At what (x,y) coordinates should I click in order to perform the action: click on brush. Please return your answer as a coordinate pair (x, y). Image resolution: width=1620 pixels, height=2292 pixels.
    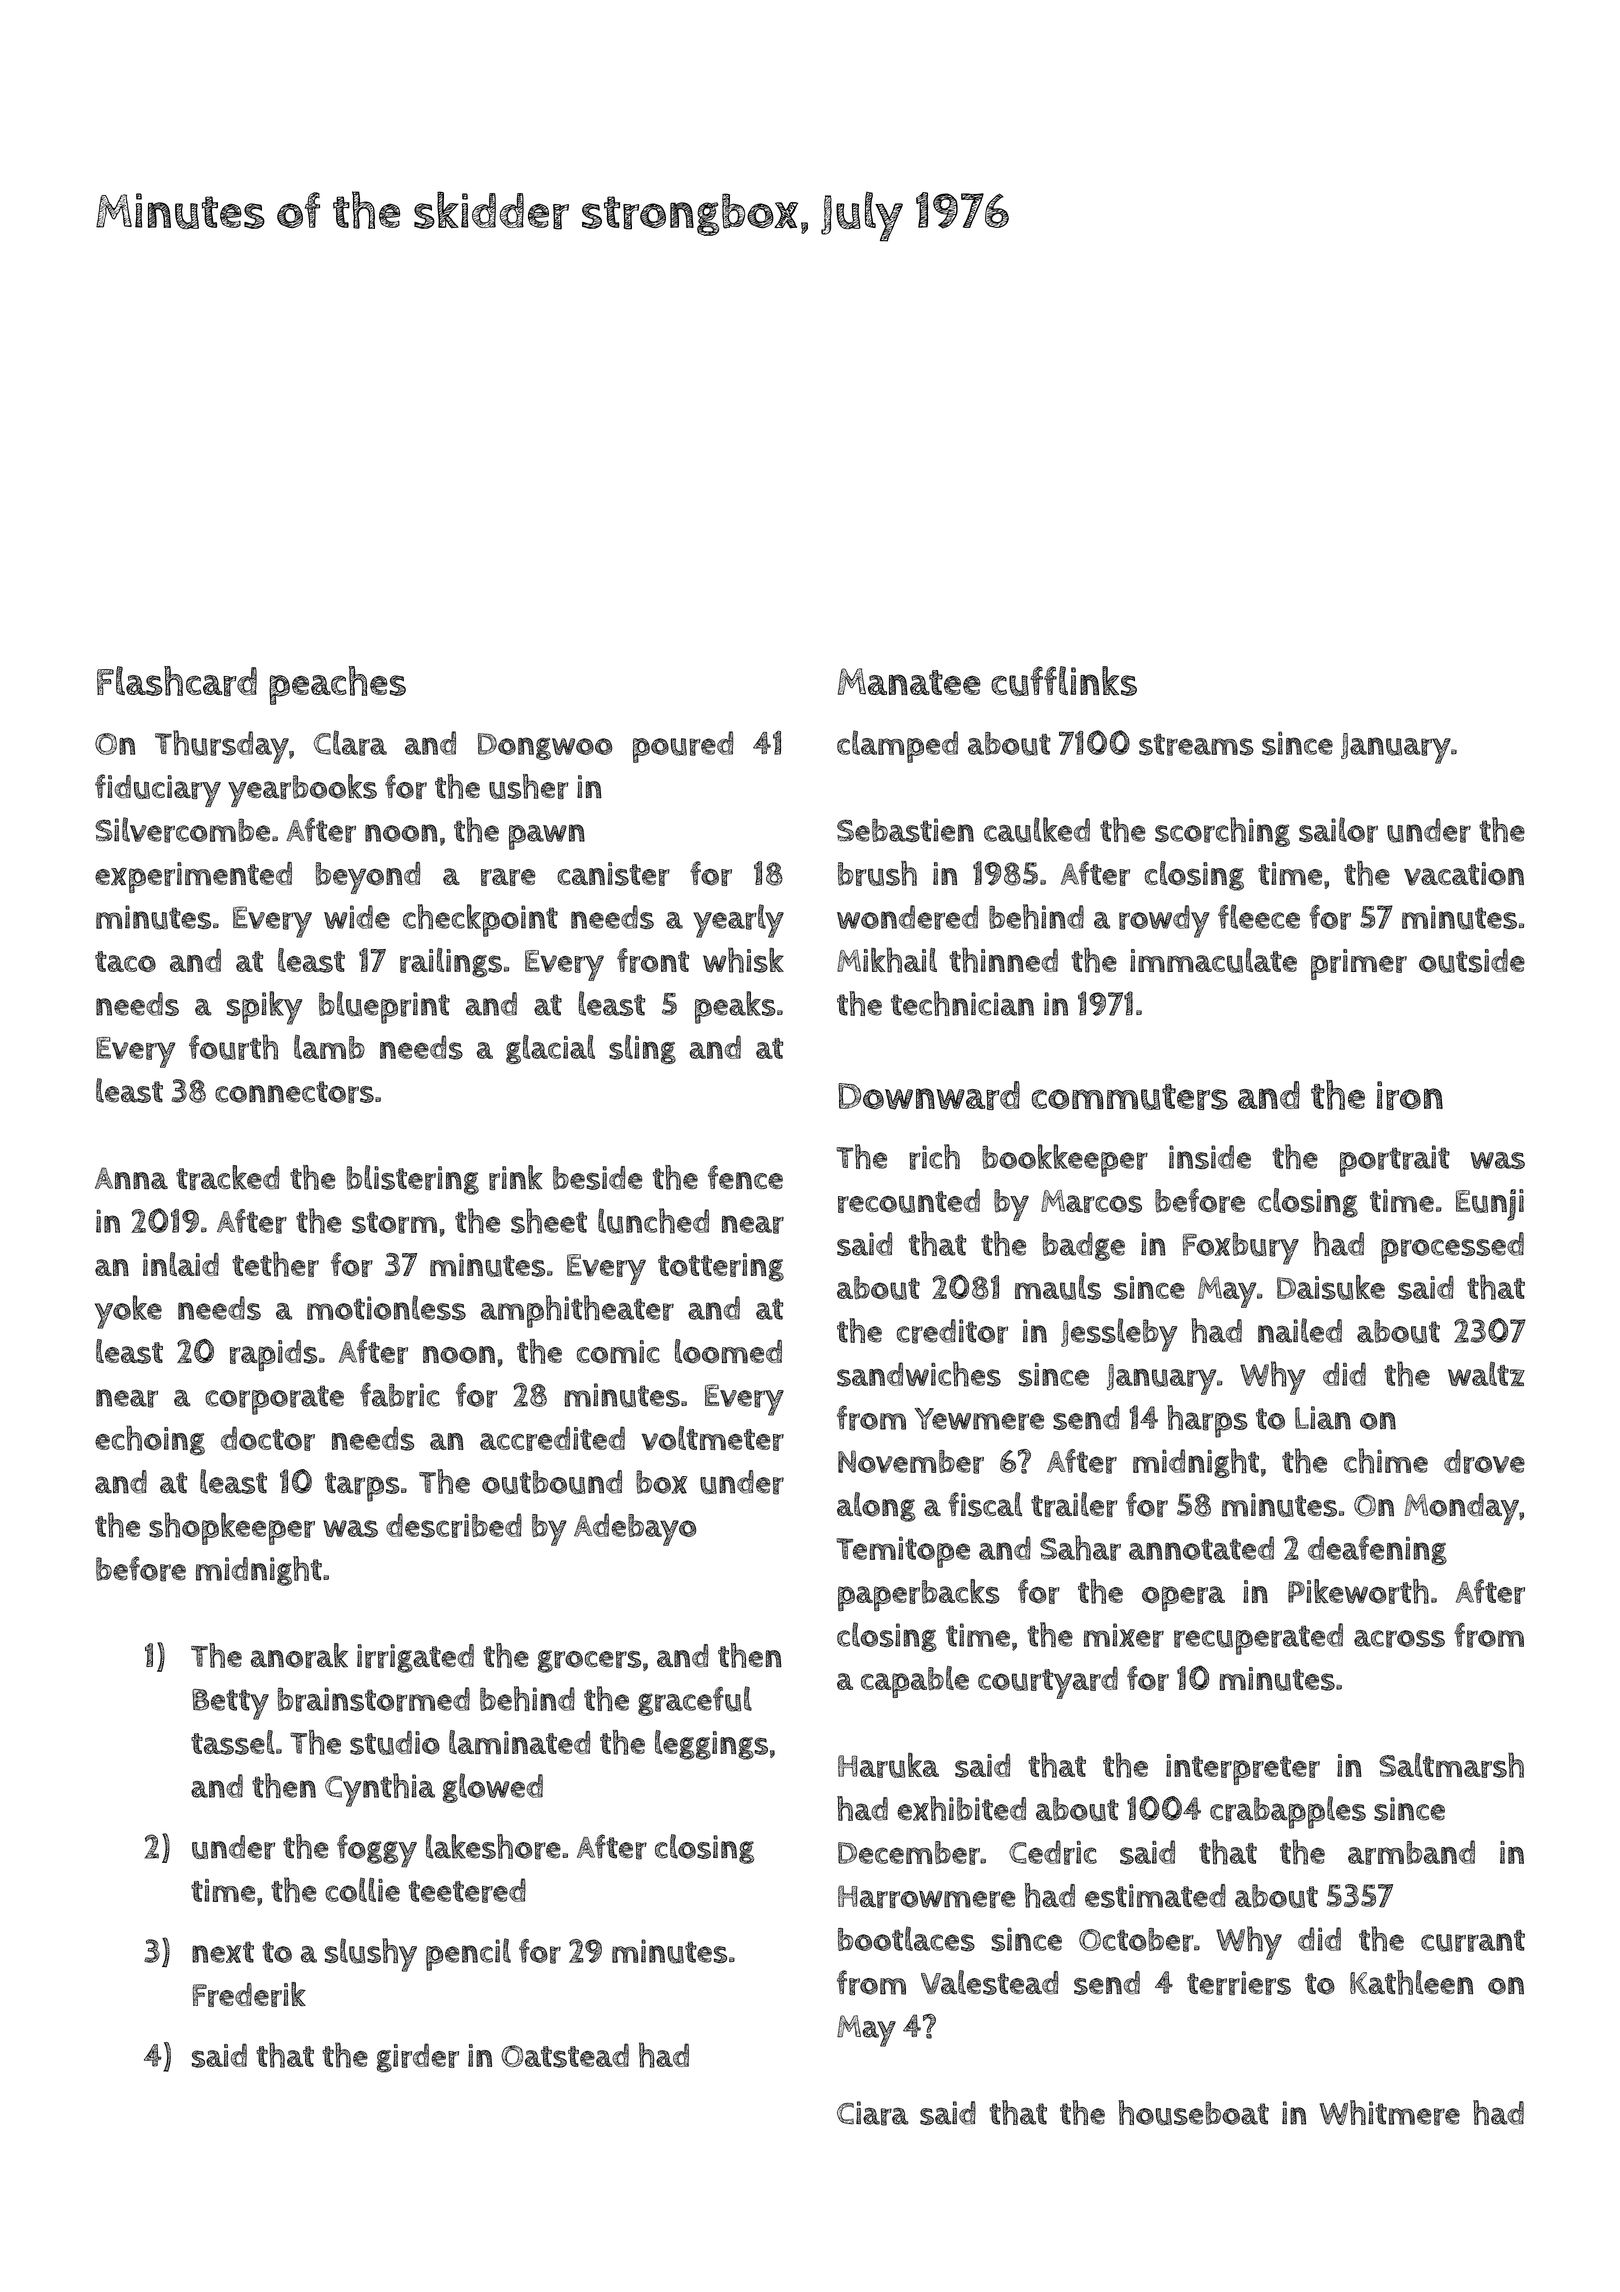
    Looking at the image, I should click on (877, 873).
